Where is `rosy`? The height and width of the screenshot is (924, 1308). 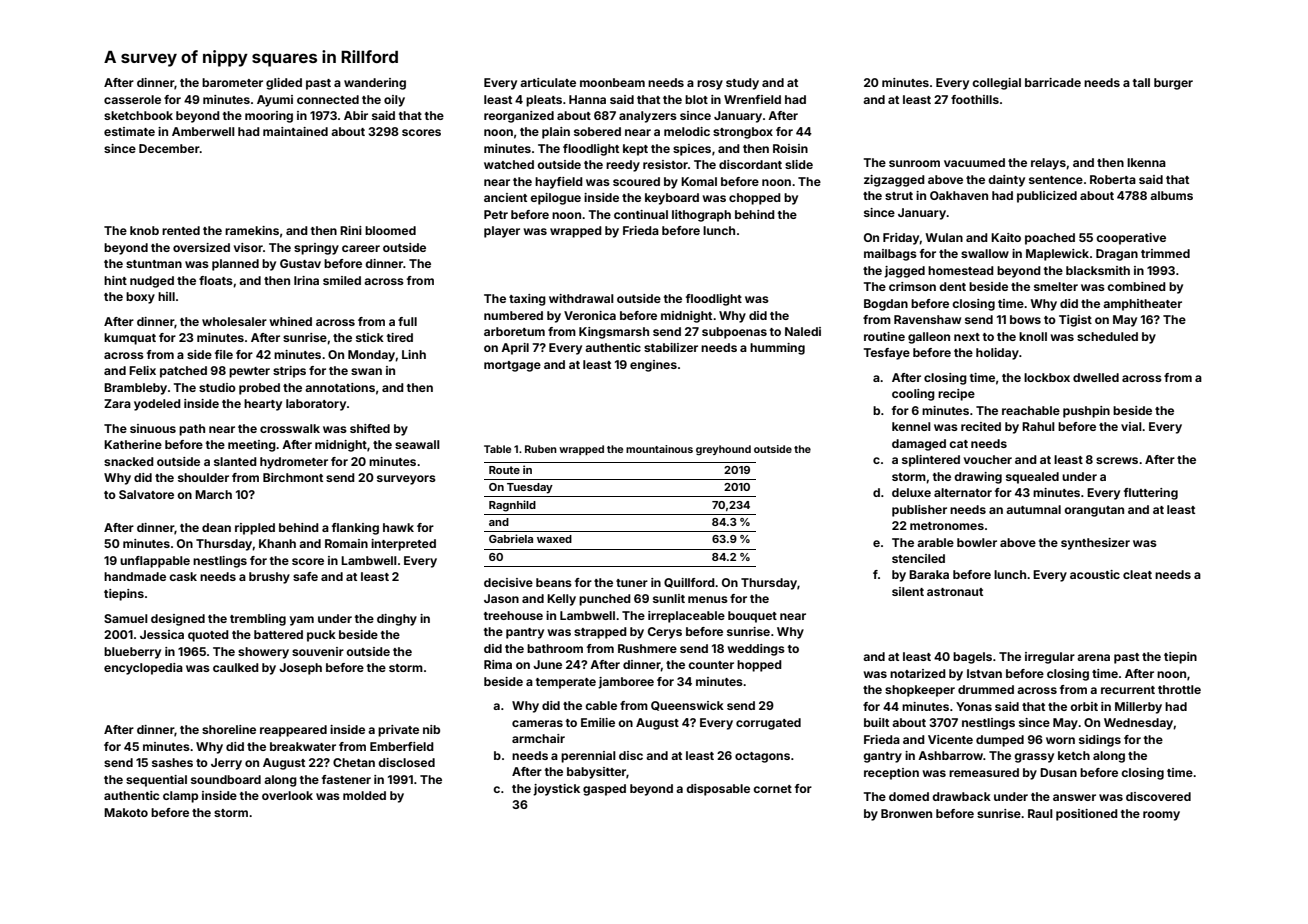 rosy is located at coordinates (710, 85).
